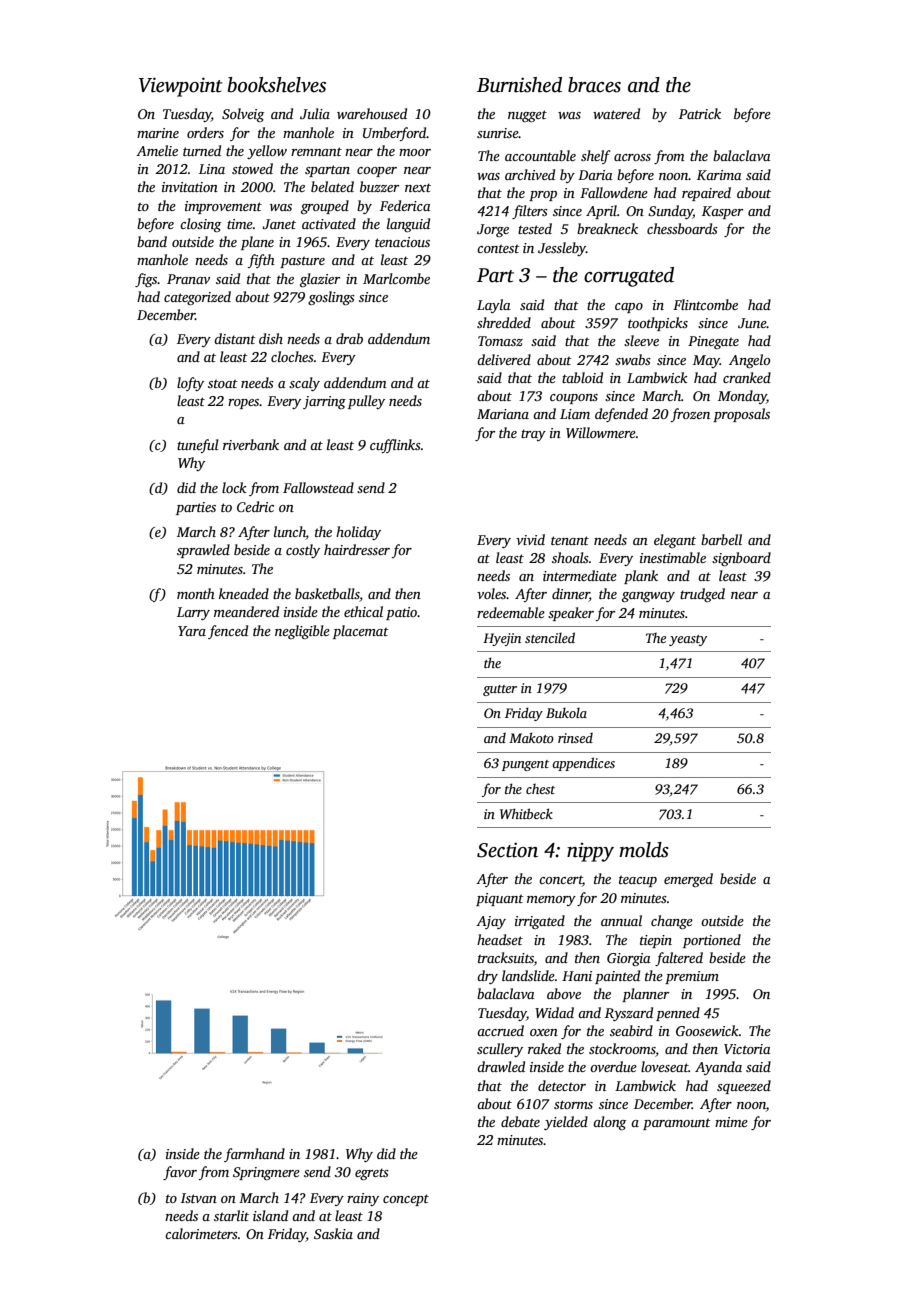 Image resolution: width=908 pixels, height=1316 pixels. I want to click on Viewpoint, so click(181, 87).
